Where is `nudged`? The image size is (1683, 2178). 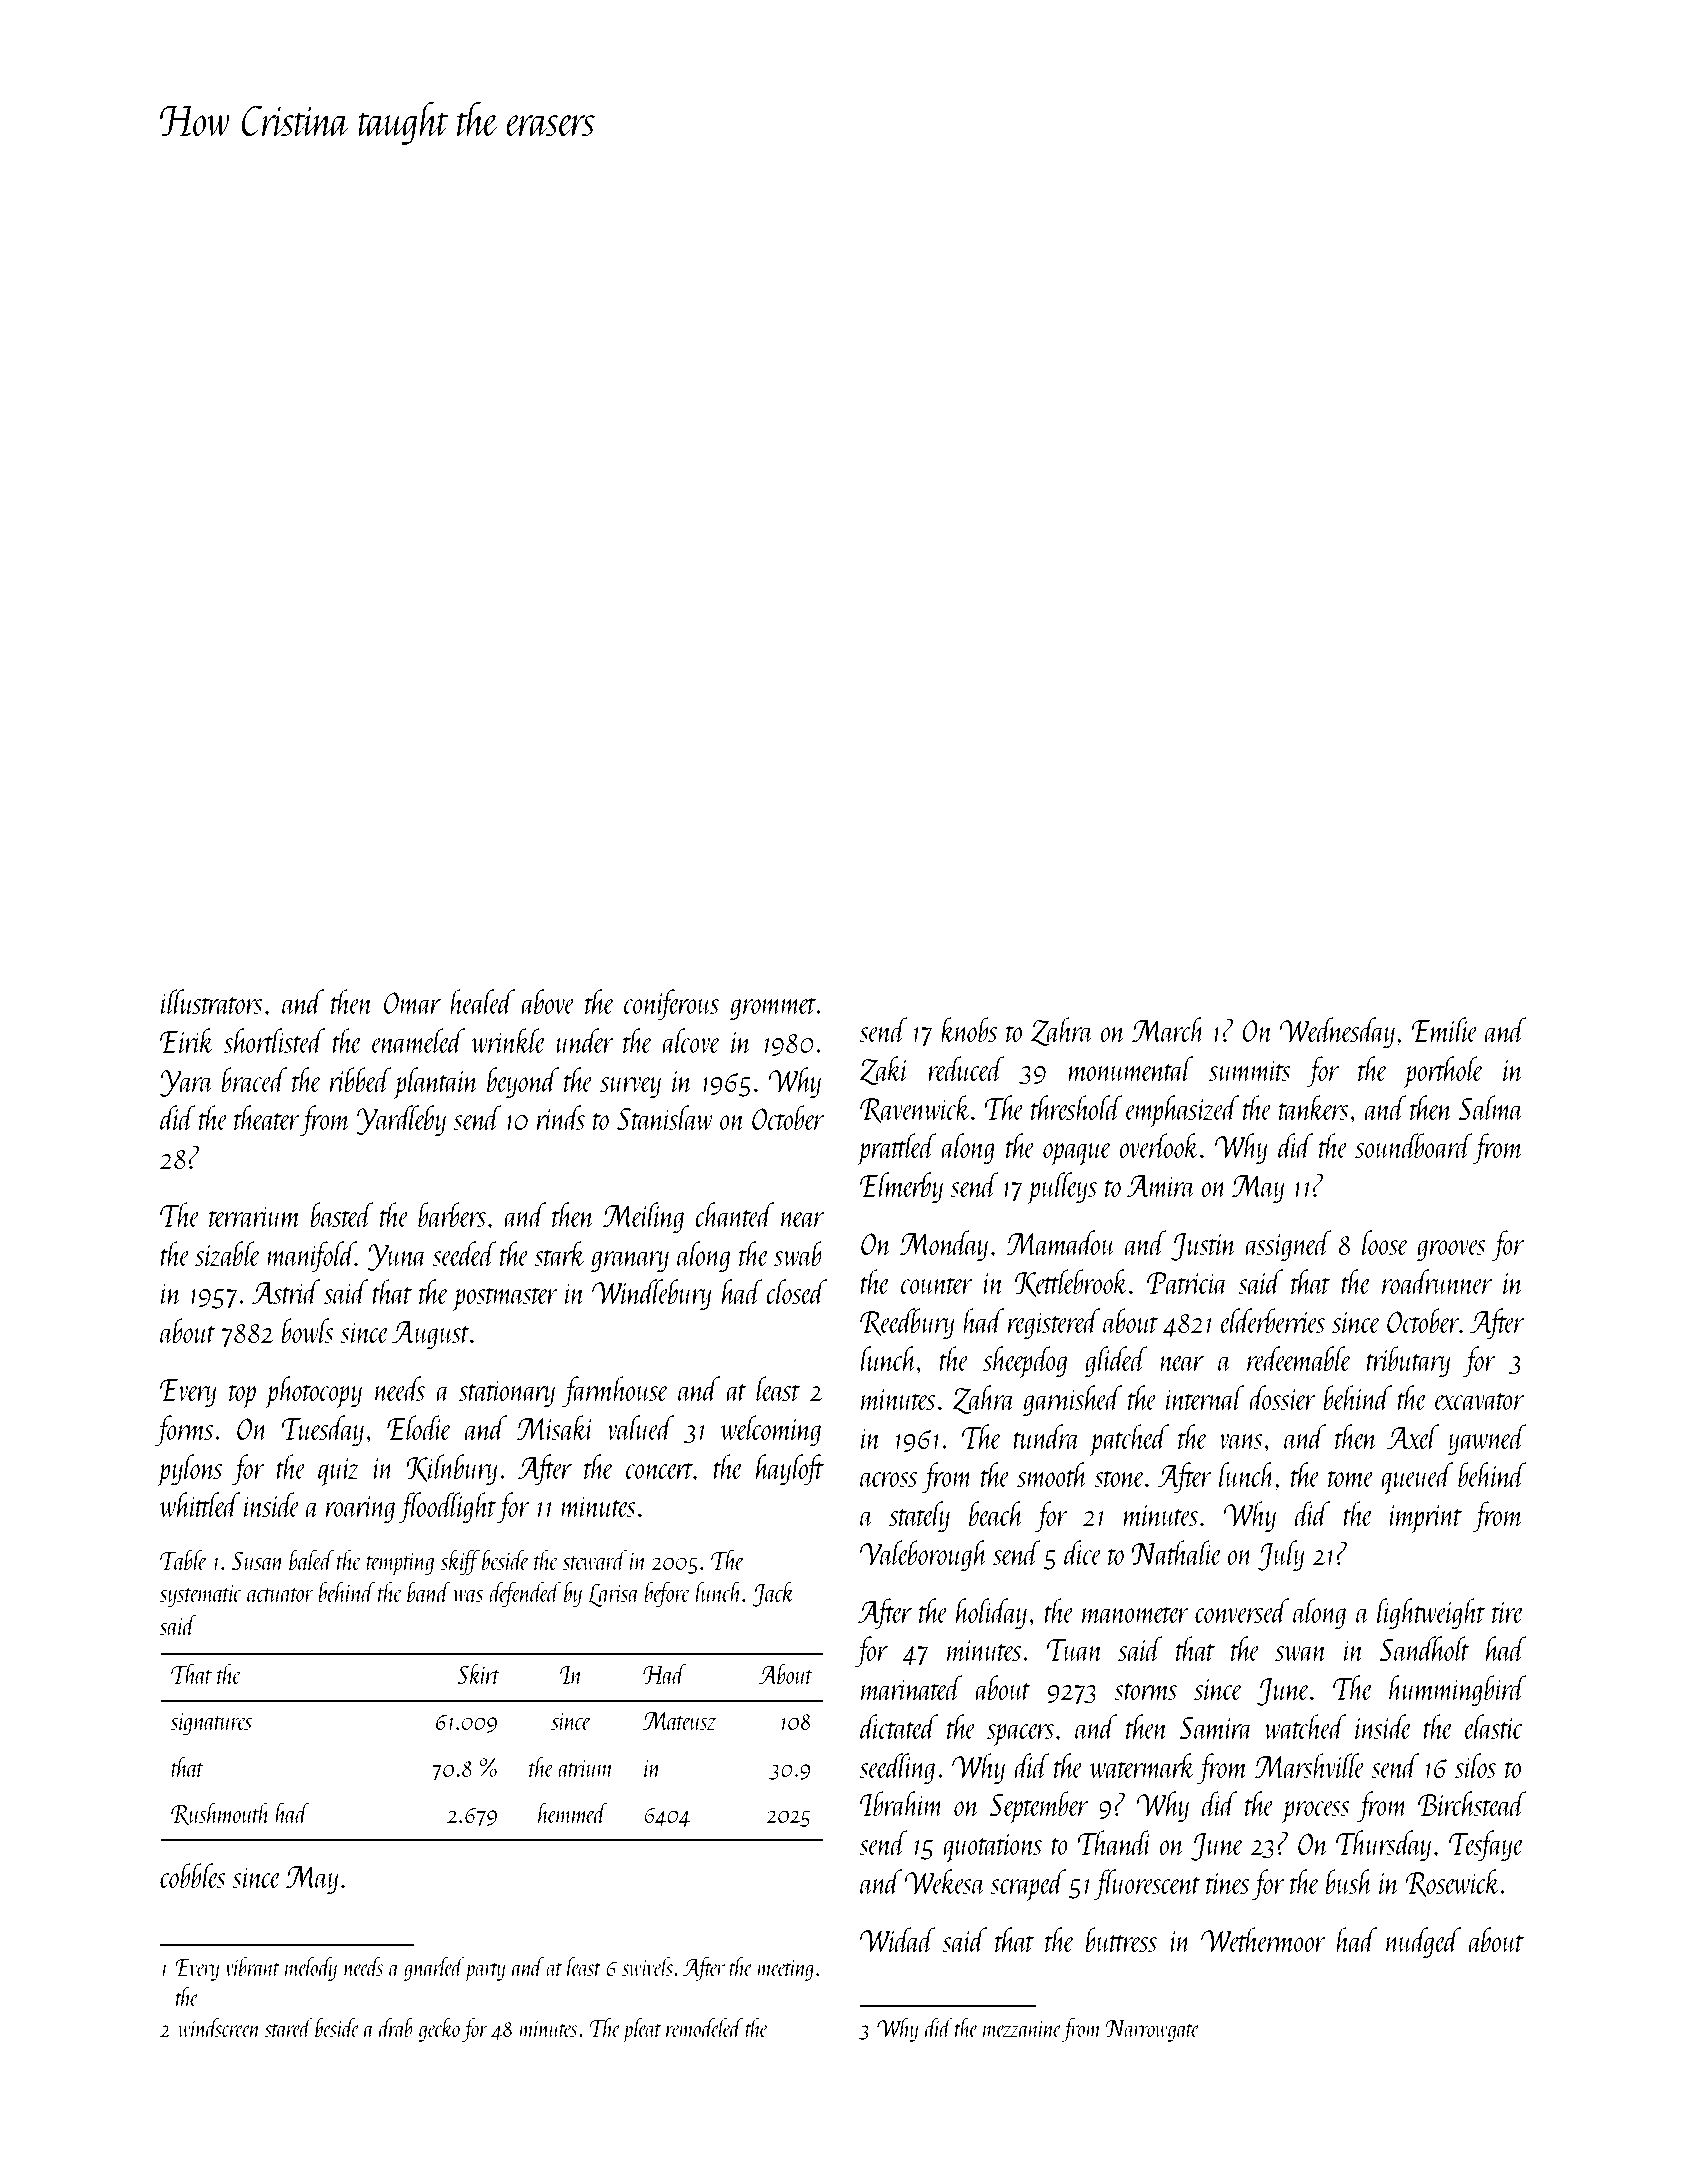
nudged is located at coordinates (1423, 1942).
